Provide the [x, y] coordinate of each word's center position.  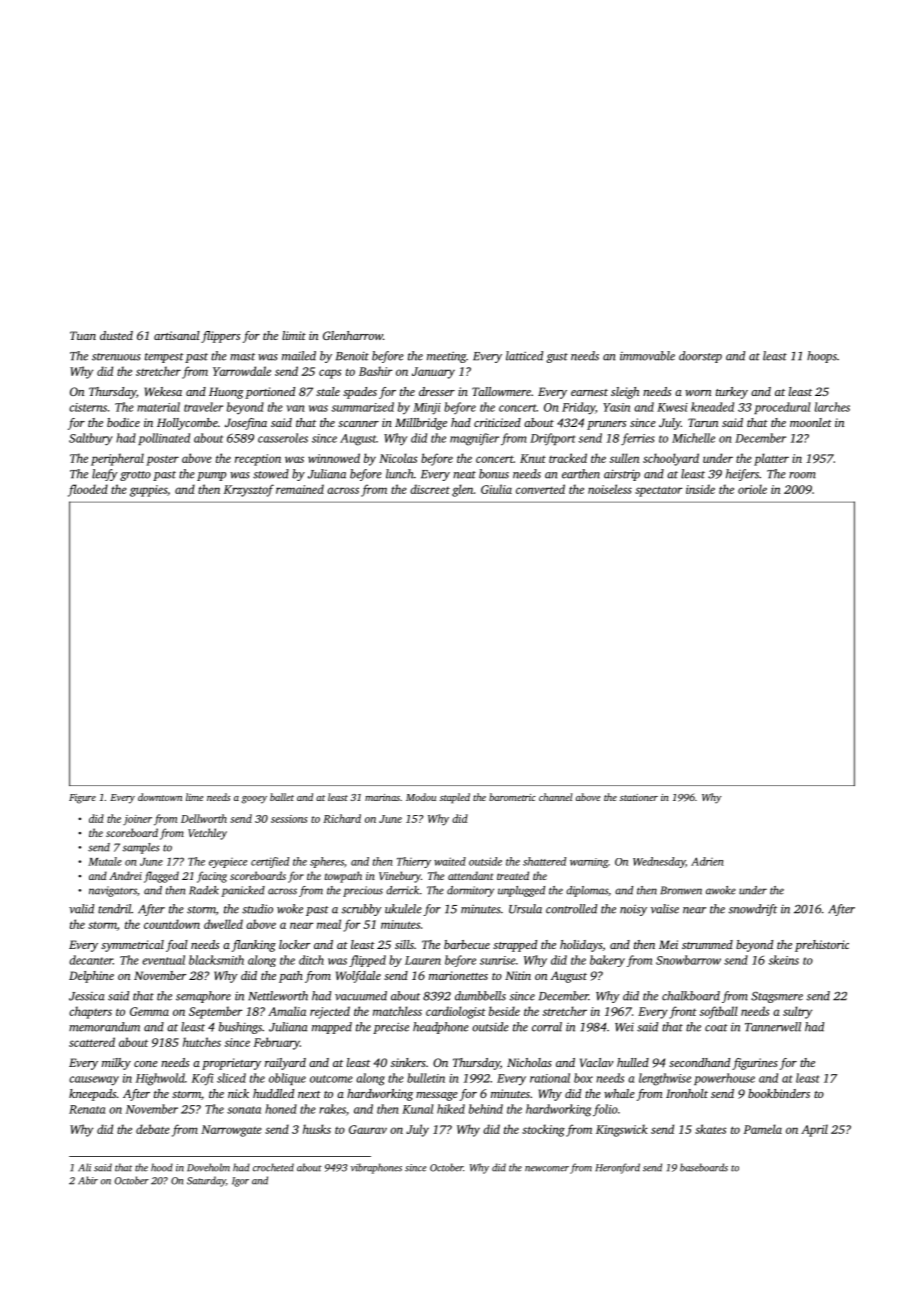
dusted [116, 335]
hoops [822, 357]
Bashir [375, 371]
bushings [240, 1028]
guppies [148, 491]
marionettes [458, 975]
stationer [639, 797]
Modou [421, 797]
